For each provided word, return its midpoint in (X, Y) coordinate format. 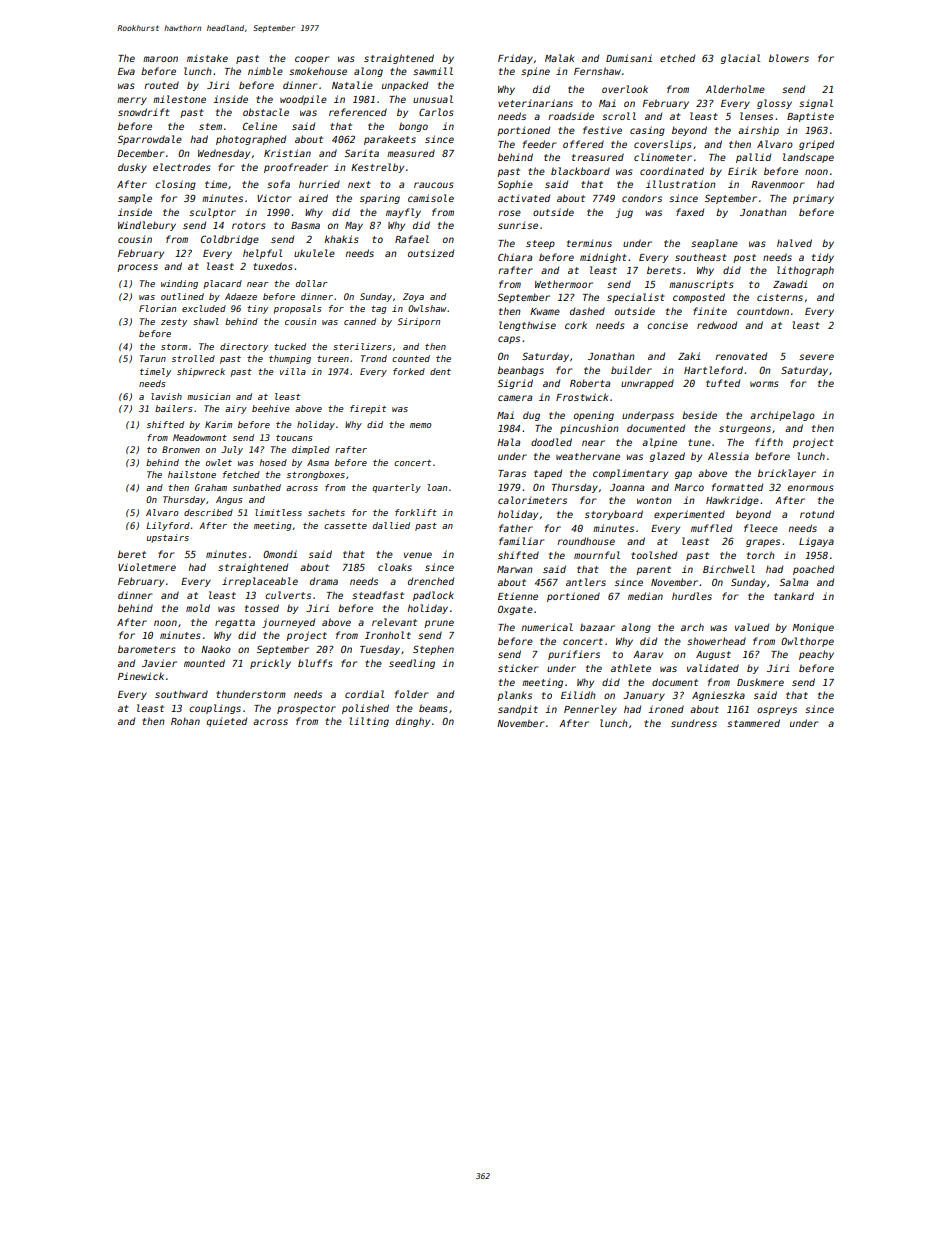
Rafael (412, 239)
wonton (654, 500)
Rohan (185, 721)
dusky (132, 168)
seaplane (714, 244)
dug (531, 416)
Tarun (153, 358)
